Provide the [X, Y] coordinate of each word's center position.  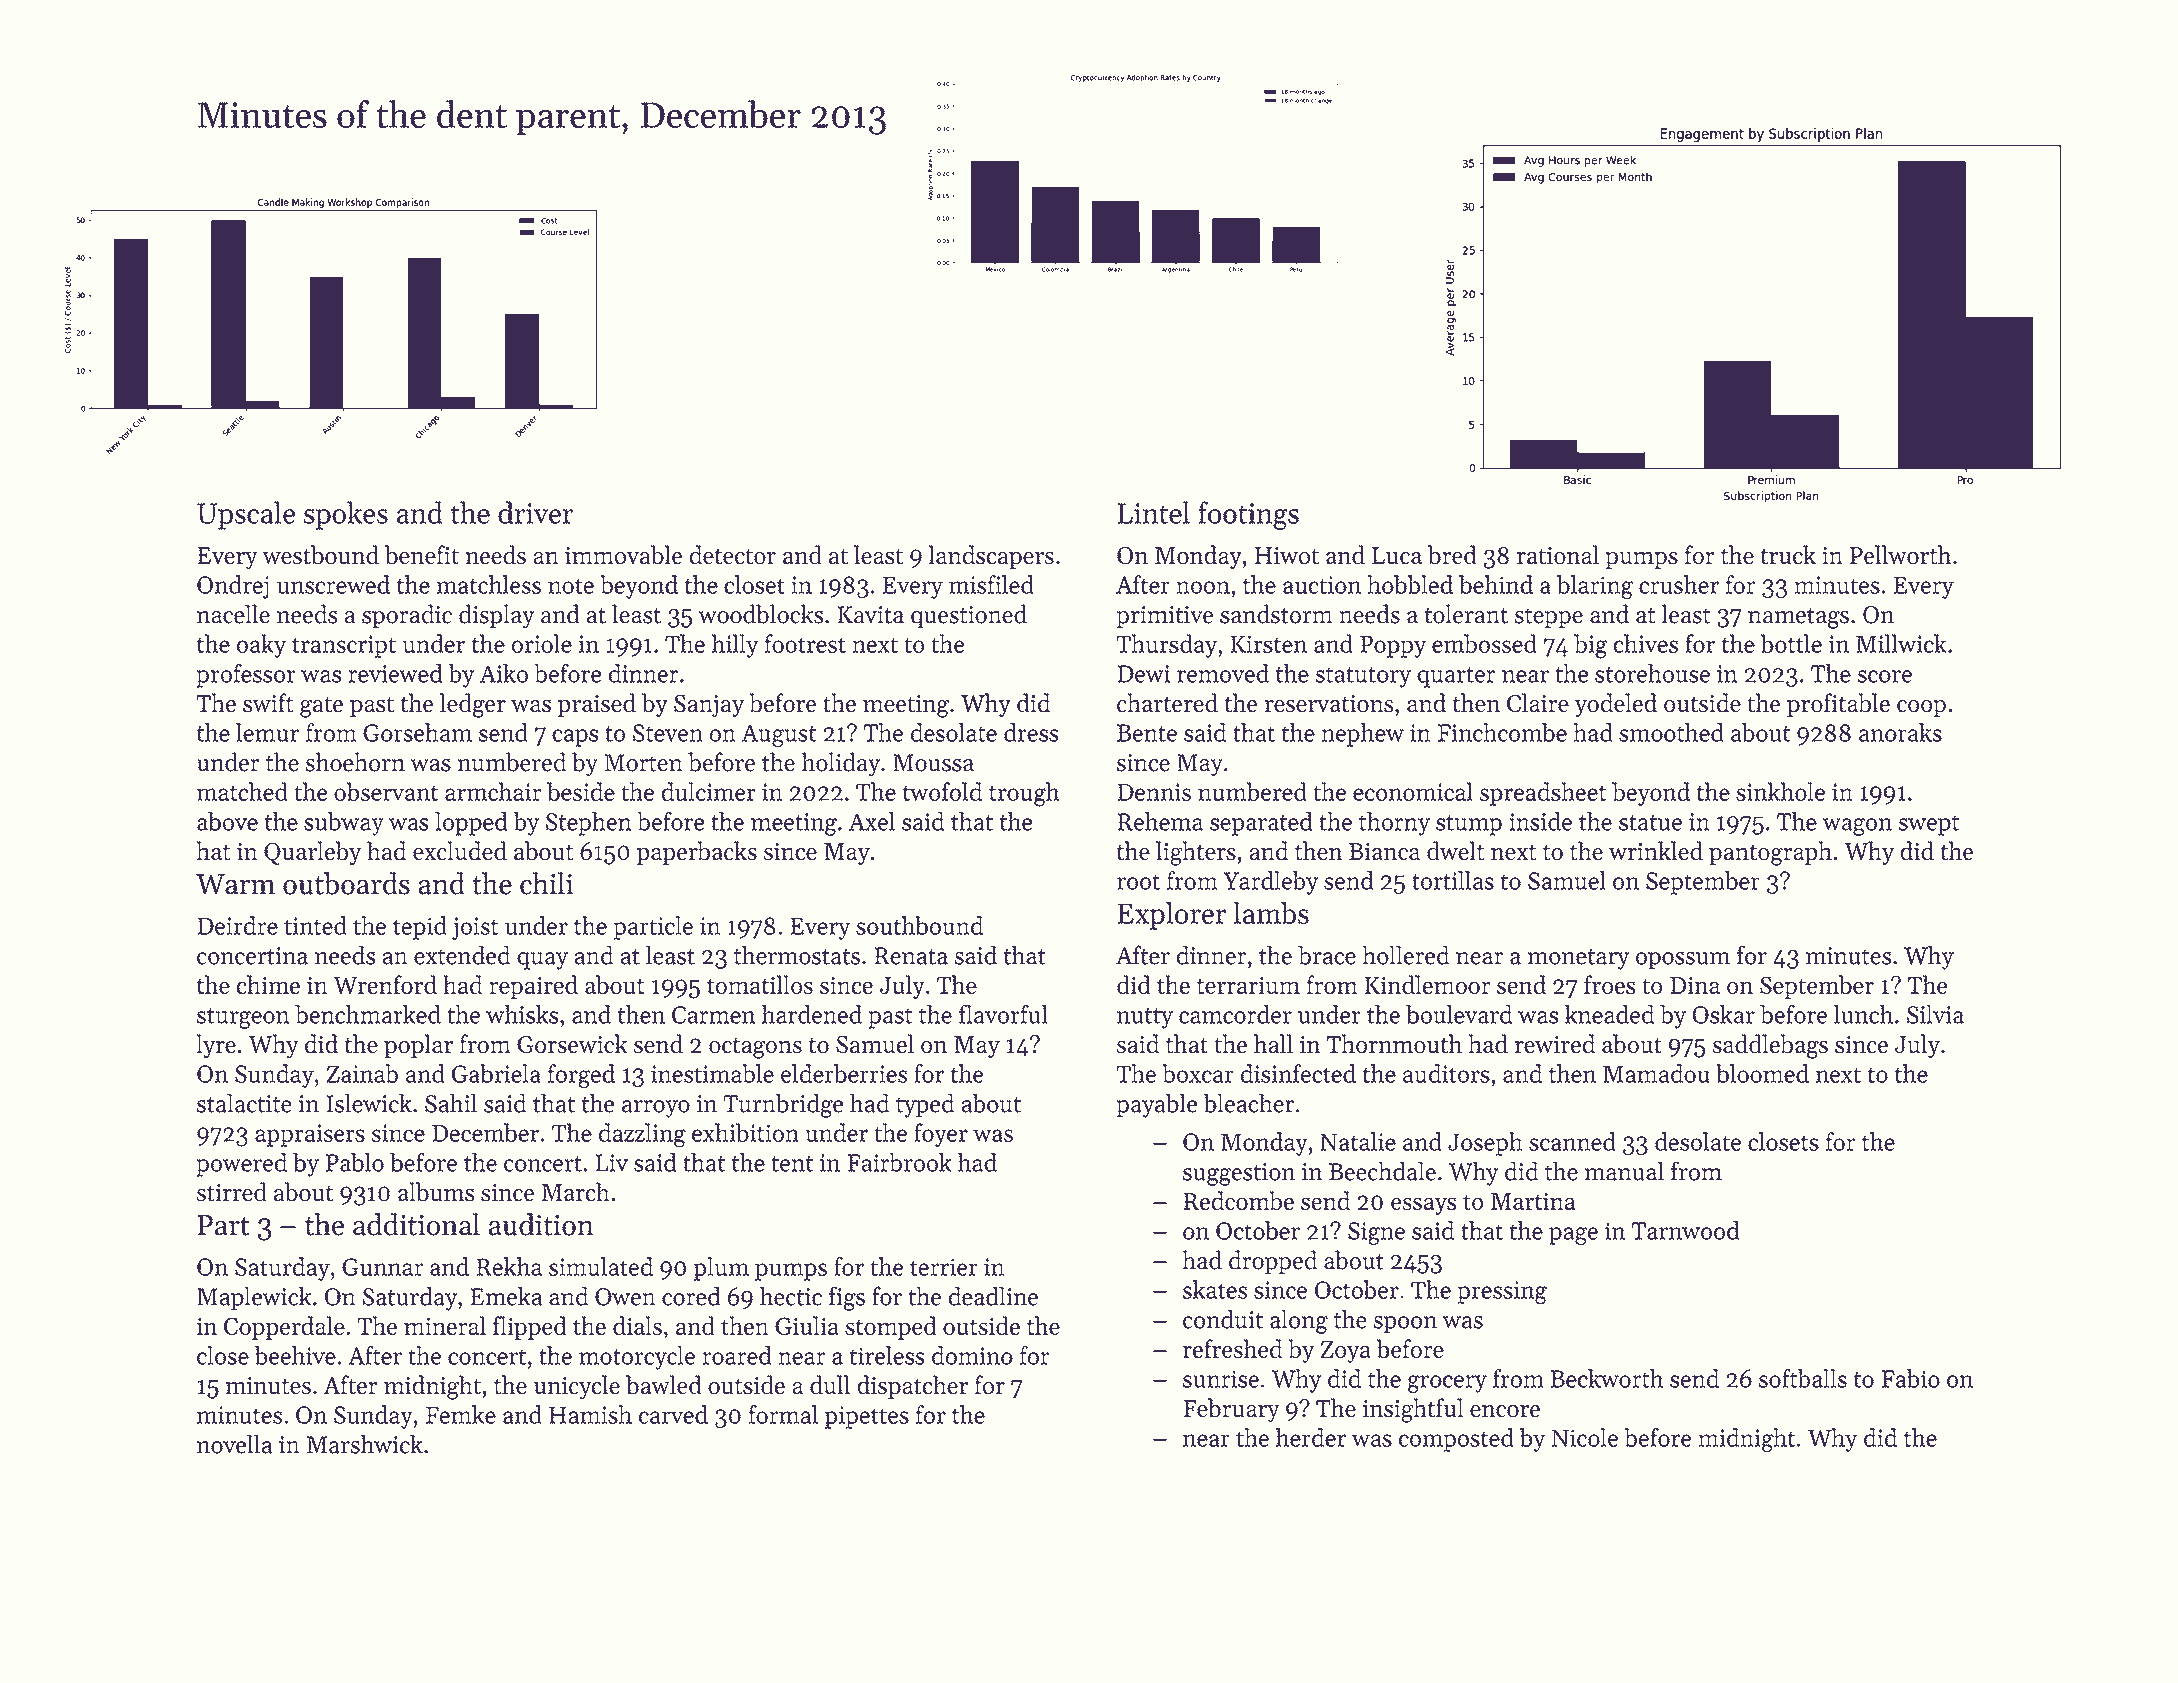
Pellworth [1900, 554]
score [1885, 676]
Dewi [1143, 674]
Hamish [590, 1414]
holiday [841, 764]
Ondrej [233, 587]
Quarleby [312, 853]
